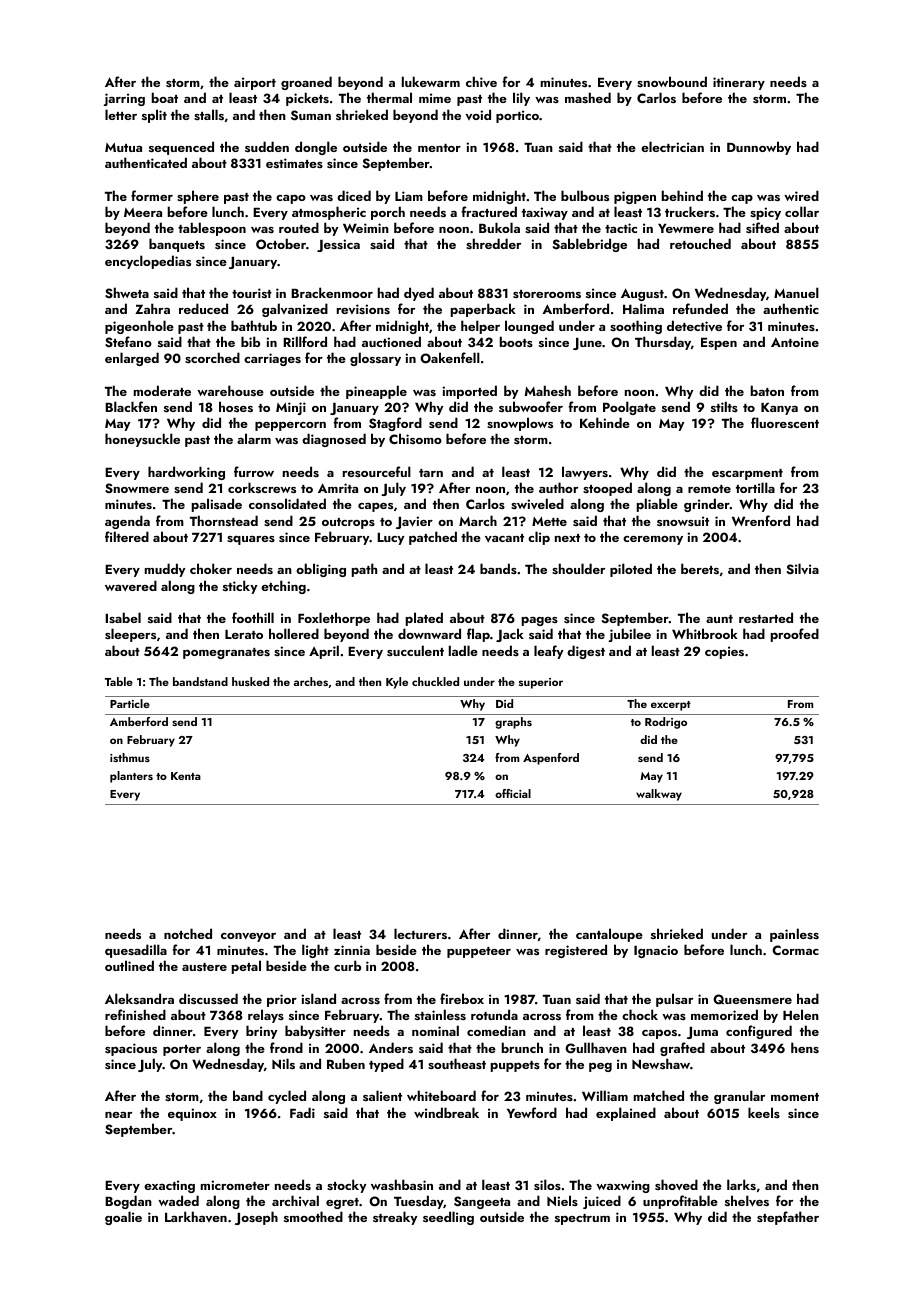 This page has width=924, height=1308. What do you see at coordinates (785, 422) in the page?
I see `fluorescent` at bounding box center [785, 422].
